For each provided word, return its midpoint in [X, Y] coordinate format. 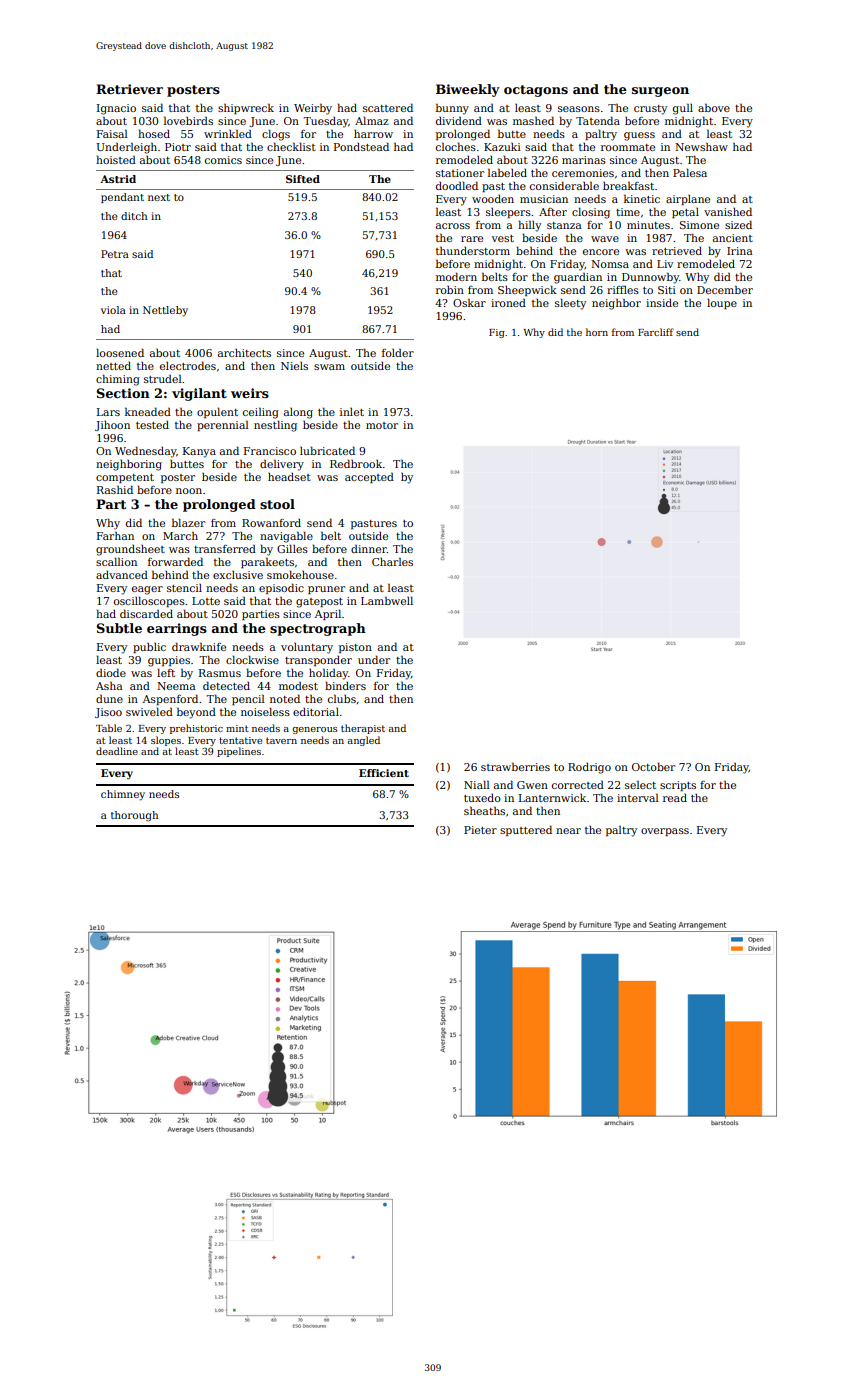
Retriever [129, 89]
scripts [678, 786]
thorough [134, 816]
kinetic [642, 198]
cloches [456, 146]
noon [189, 491]
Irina [740, 251]
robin [450, 290]
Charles [392, 561]
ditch [134, 216]
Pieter [480, 830]
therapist [363, 729]
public [149, 648]
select [640, 784]
